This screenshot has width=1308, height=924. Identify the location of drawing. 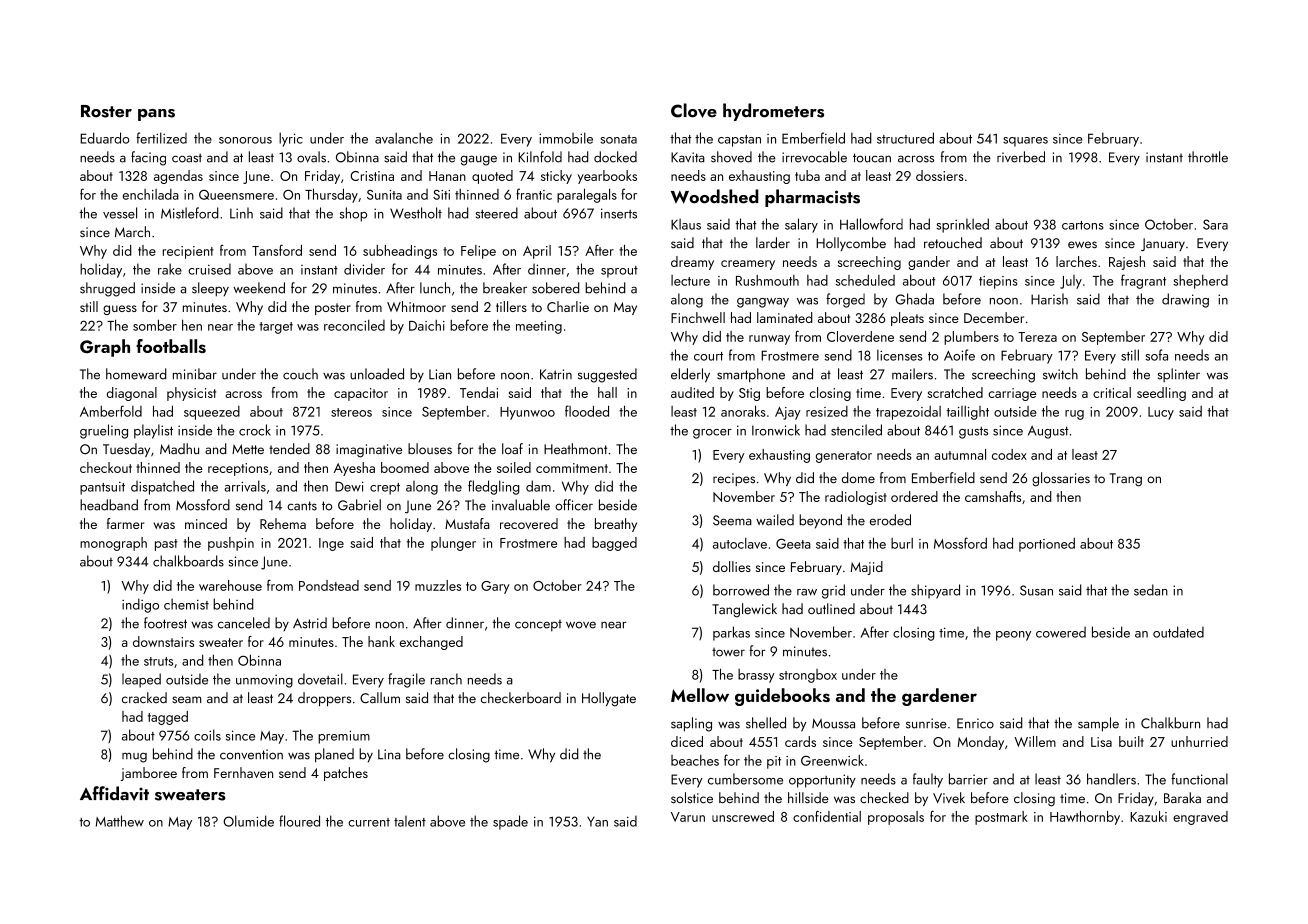
(1185, 300).
